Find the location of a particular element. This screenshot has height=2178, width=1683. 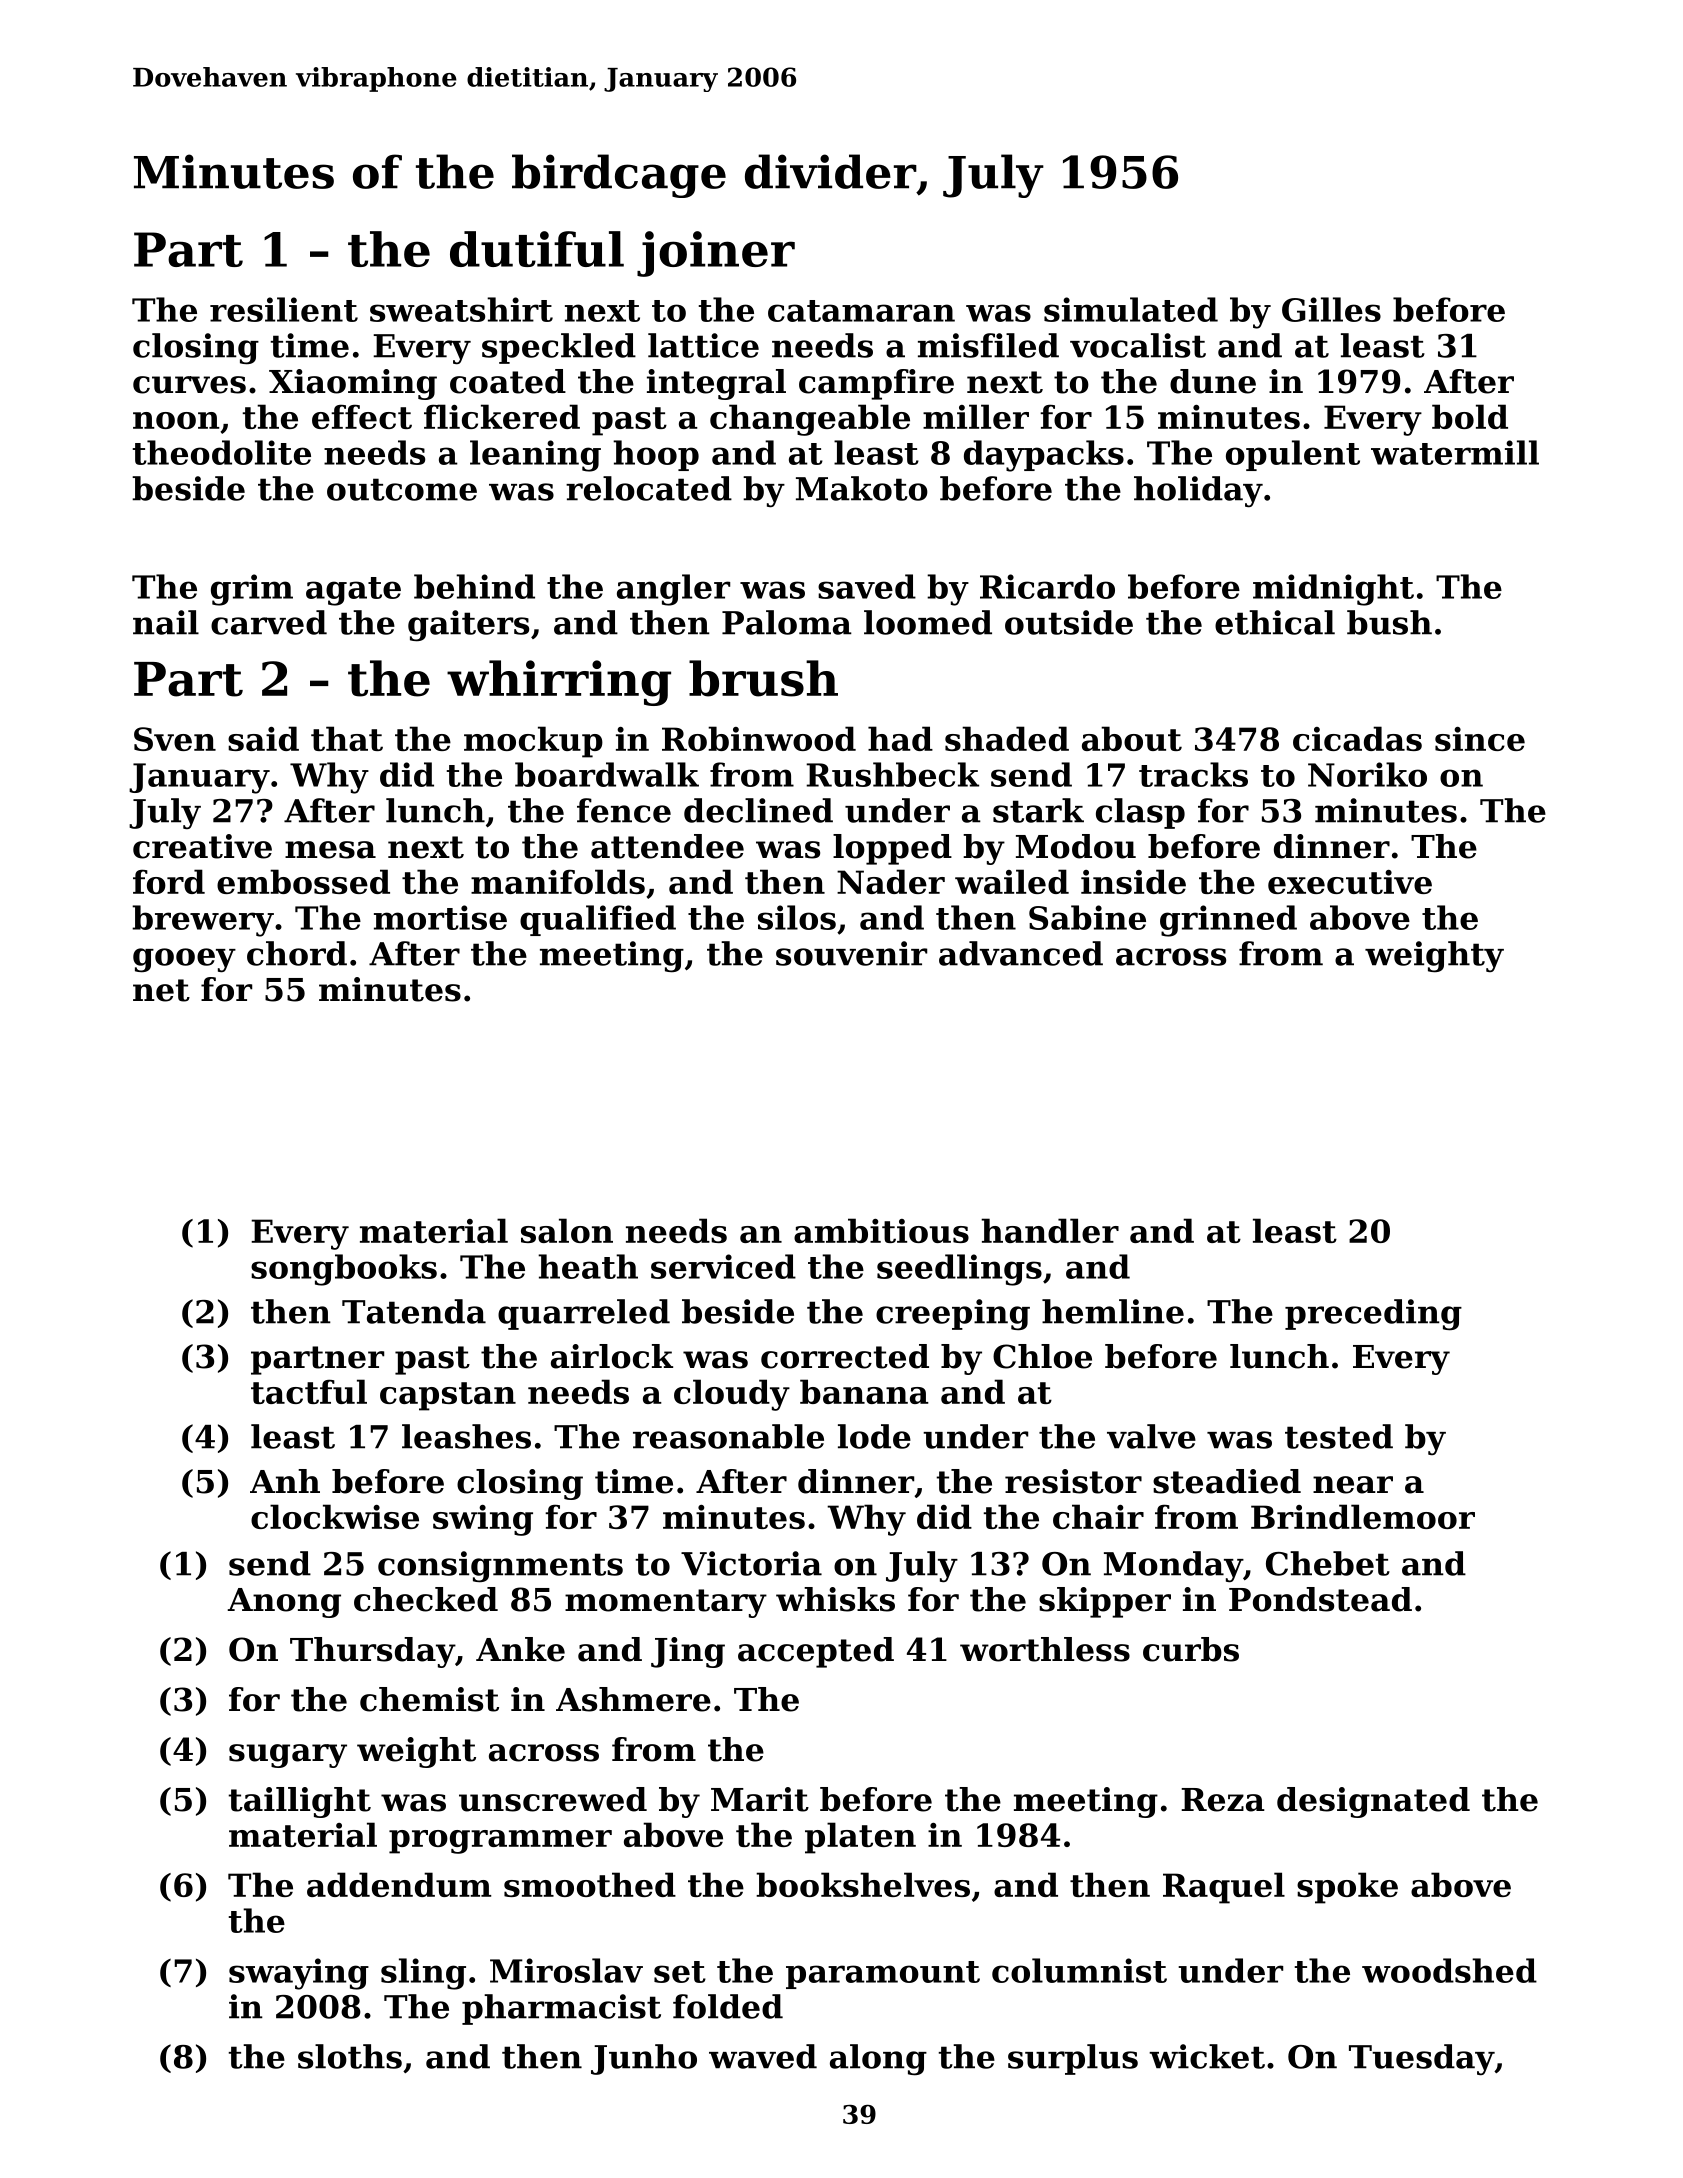

dutiful is located at coordinates (537, 249).
